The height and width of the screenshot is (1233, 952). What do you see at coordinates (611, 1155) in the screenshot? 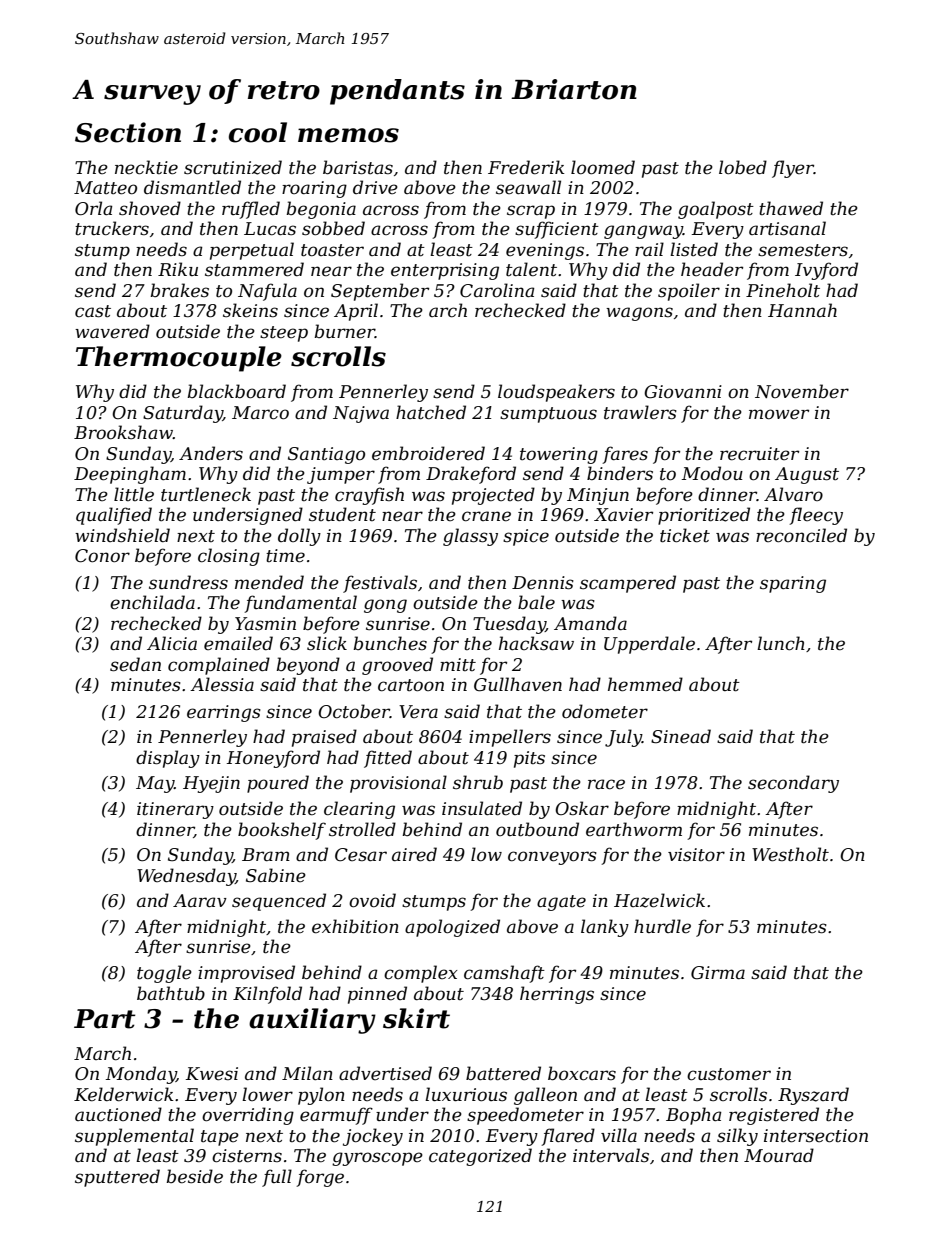
I see `intervals` at bounding box center [611, 1155].
